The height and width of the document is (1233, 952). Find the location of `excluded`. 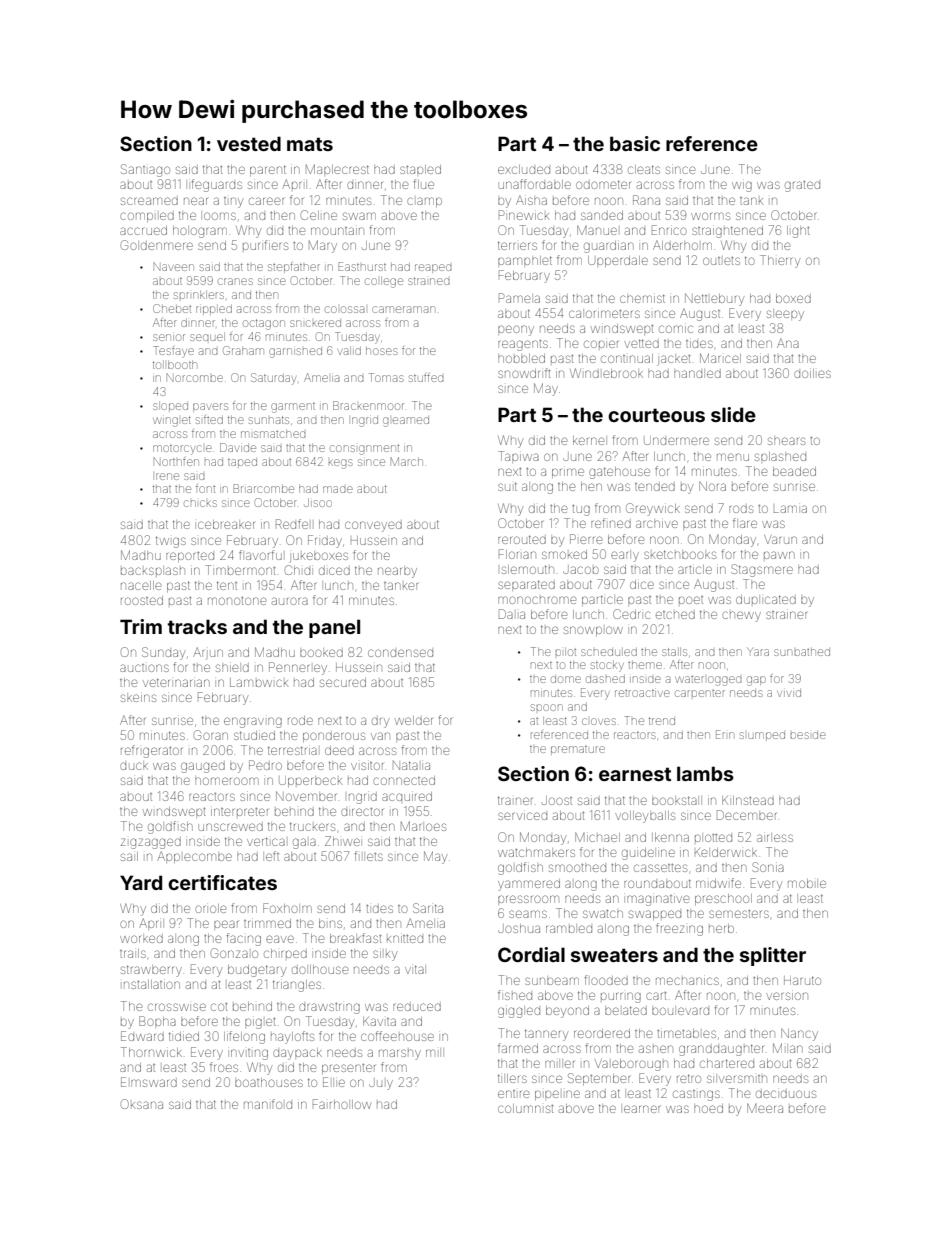

excluded is located at coordinates (524, 169).
